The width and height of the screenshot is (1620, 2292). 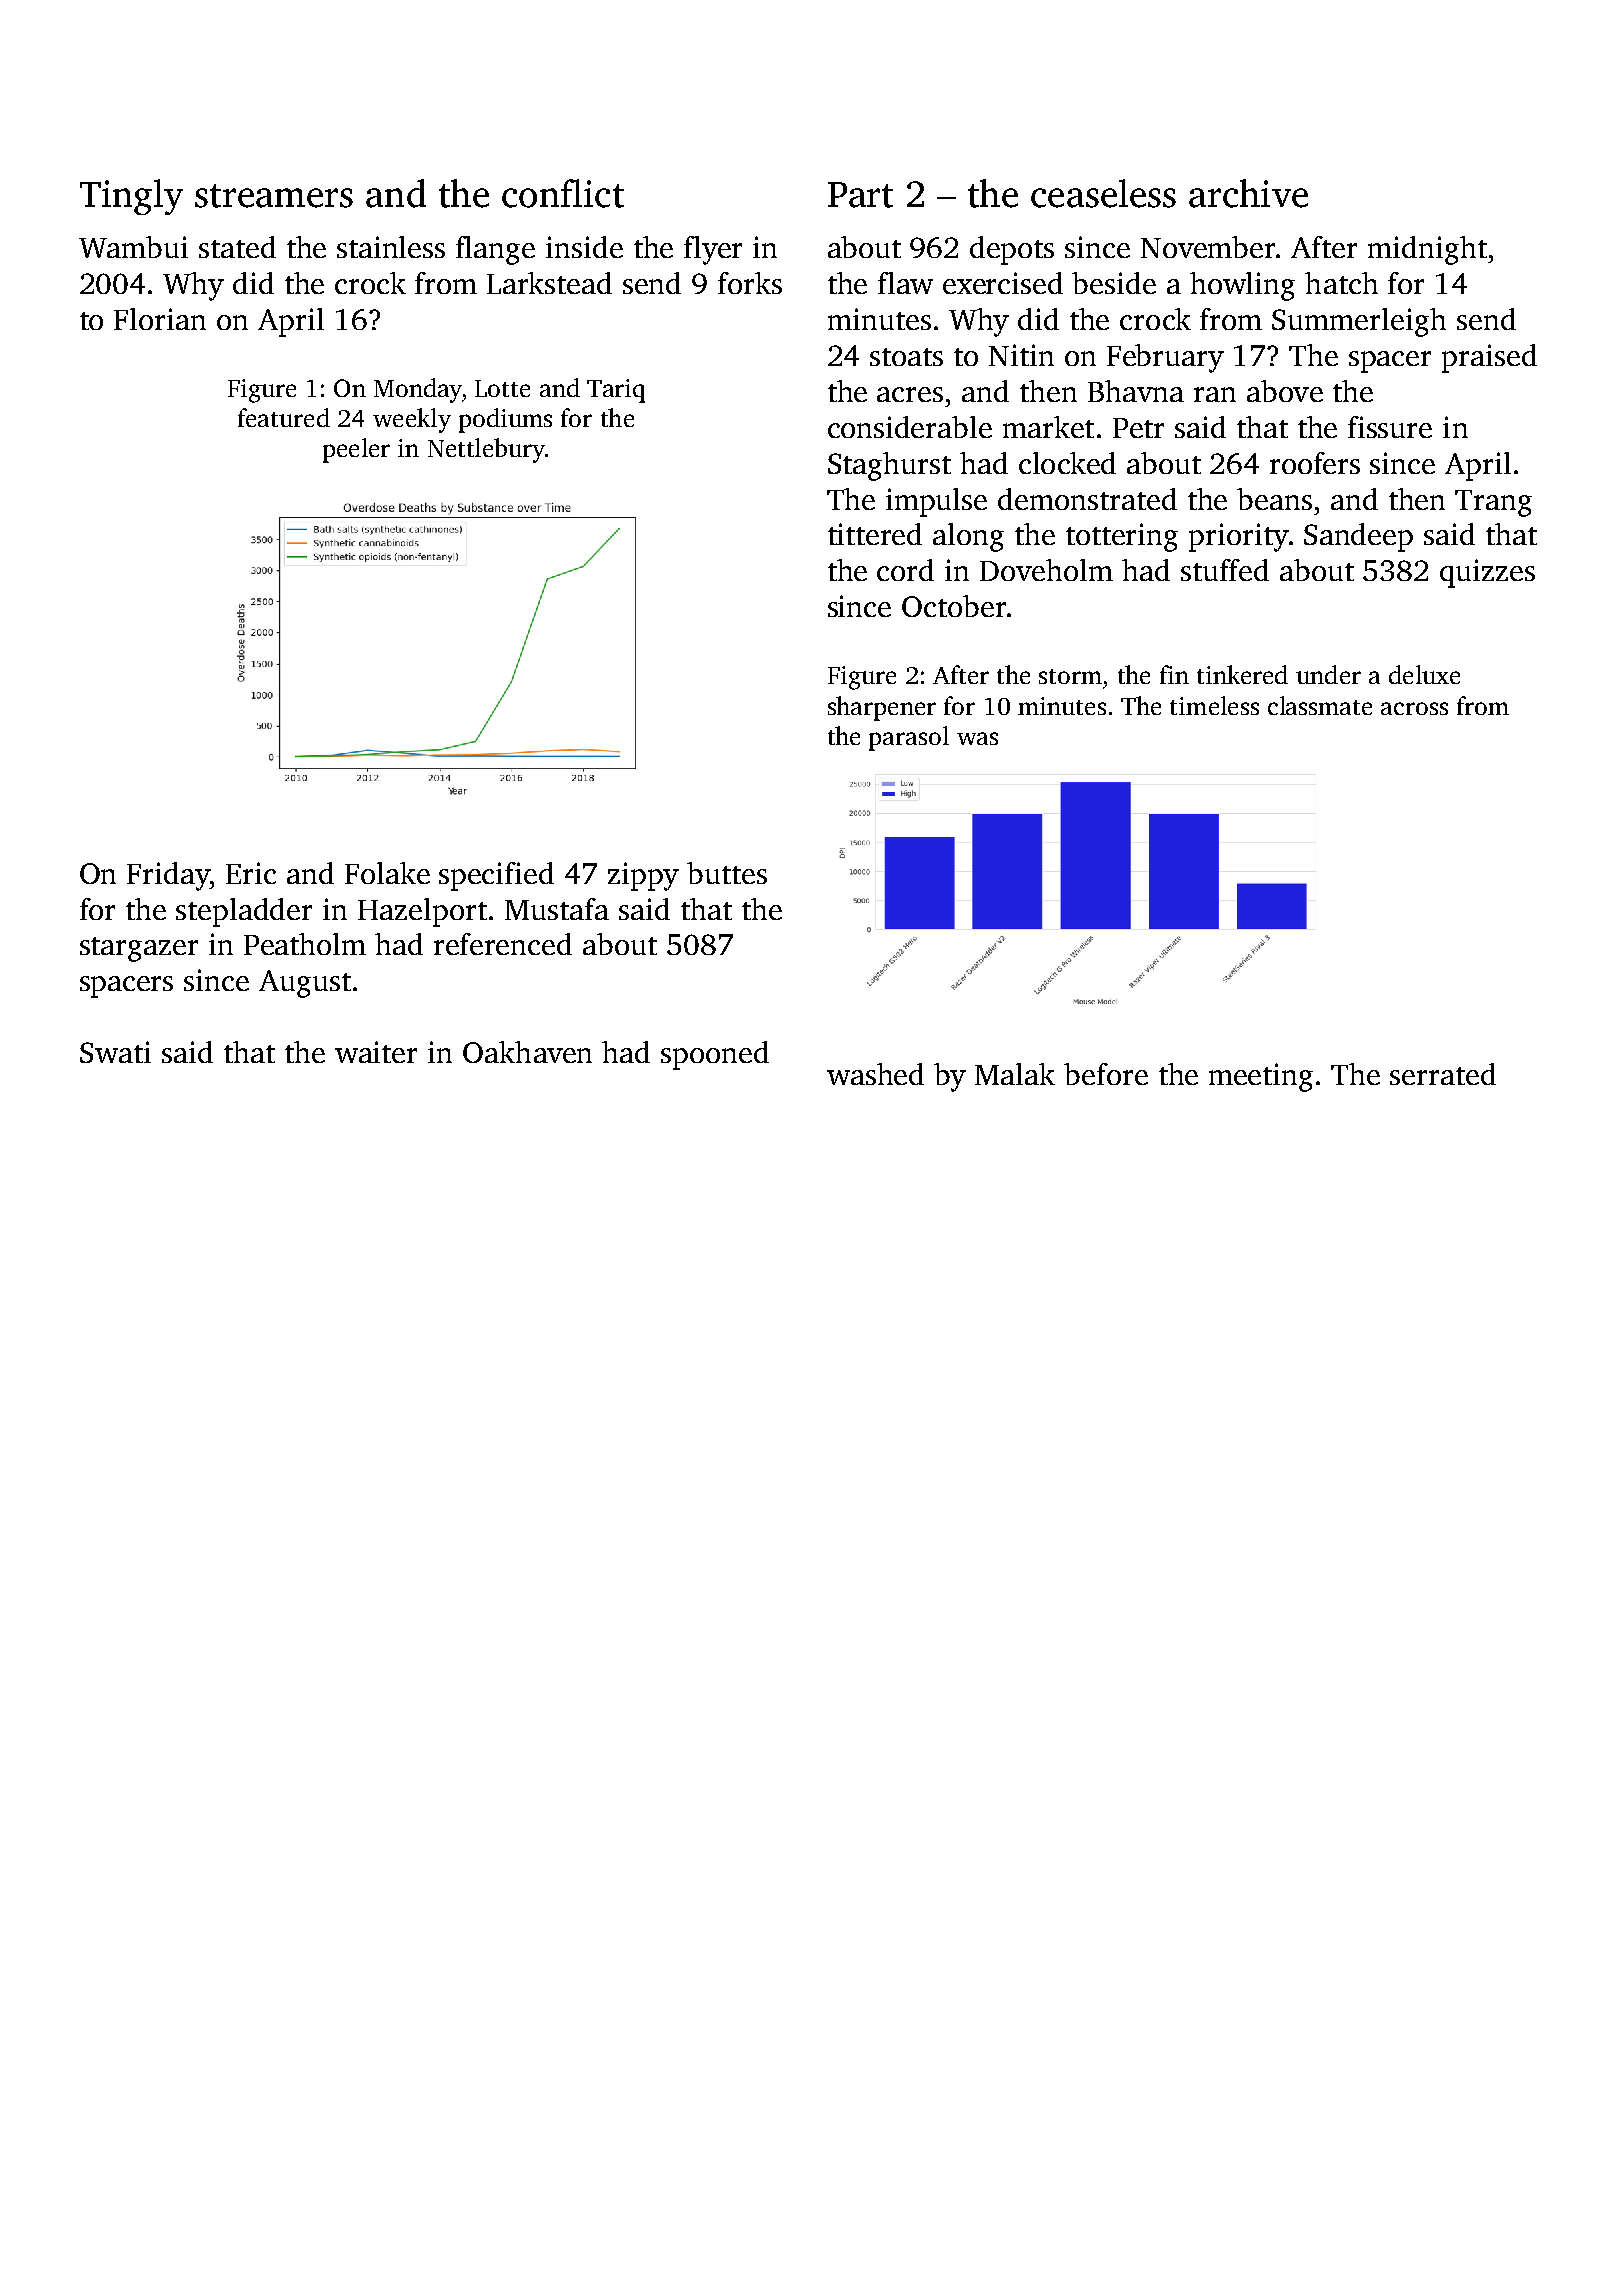 What do you see at coordinates (1443, 1074) in the screenshot?
I see `serrated` at bounding box center [1443, 1074].
